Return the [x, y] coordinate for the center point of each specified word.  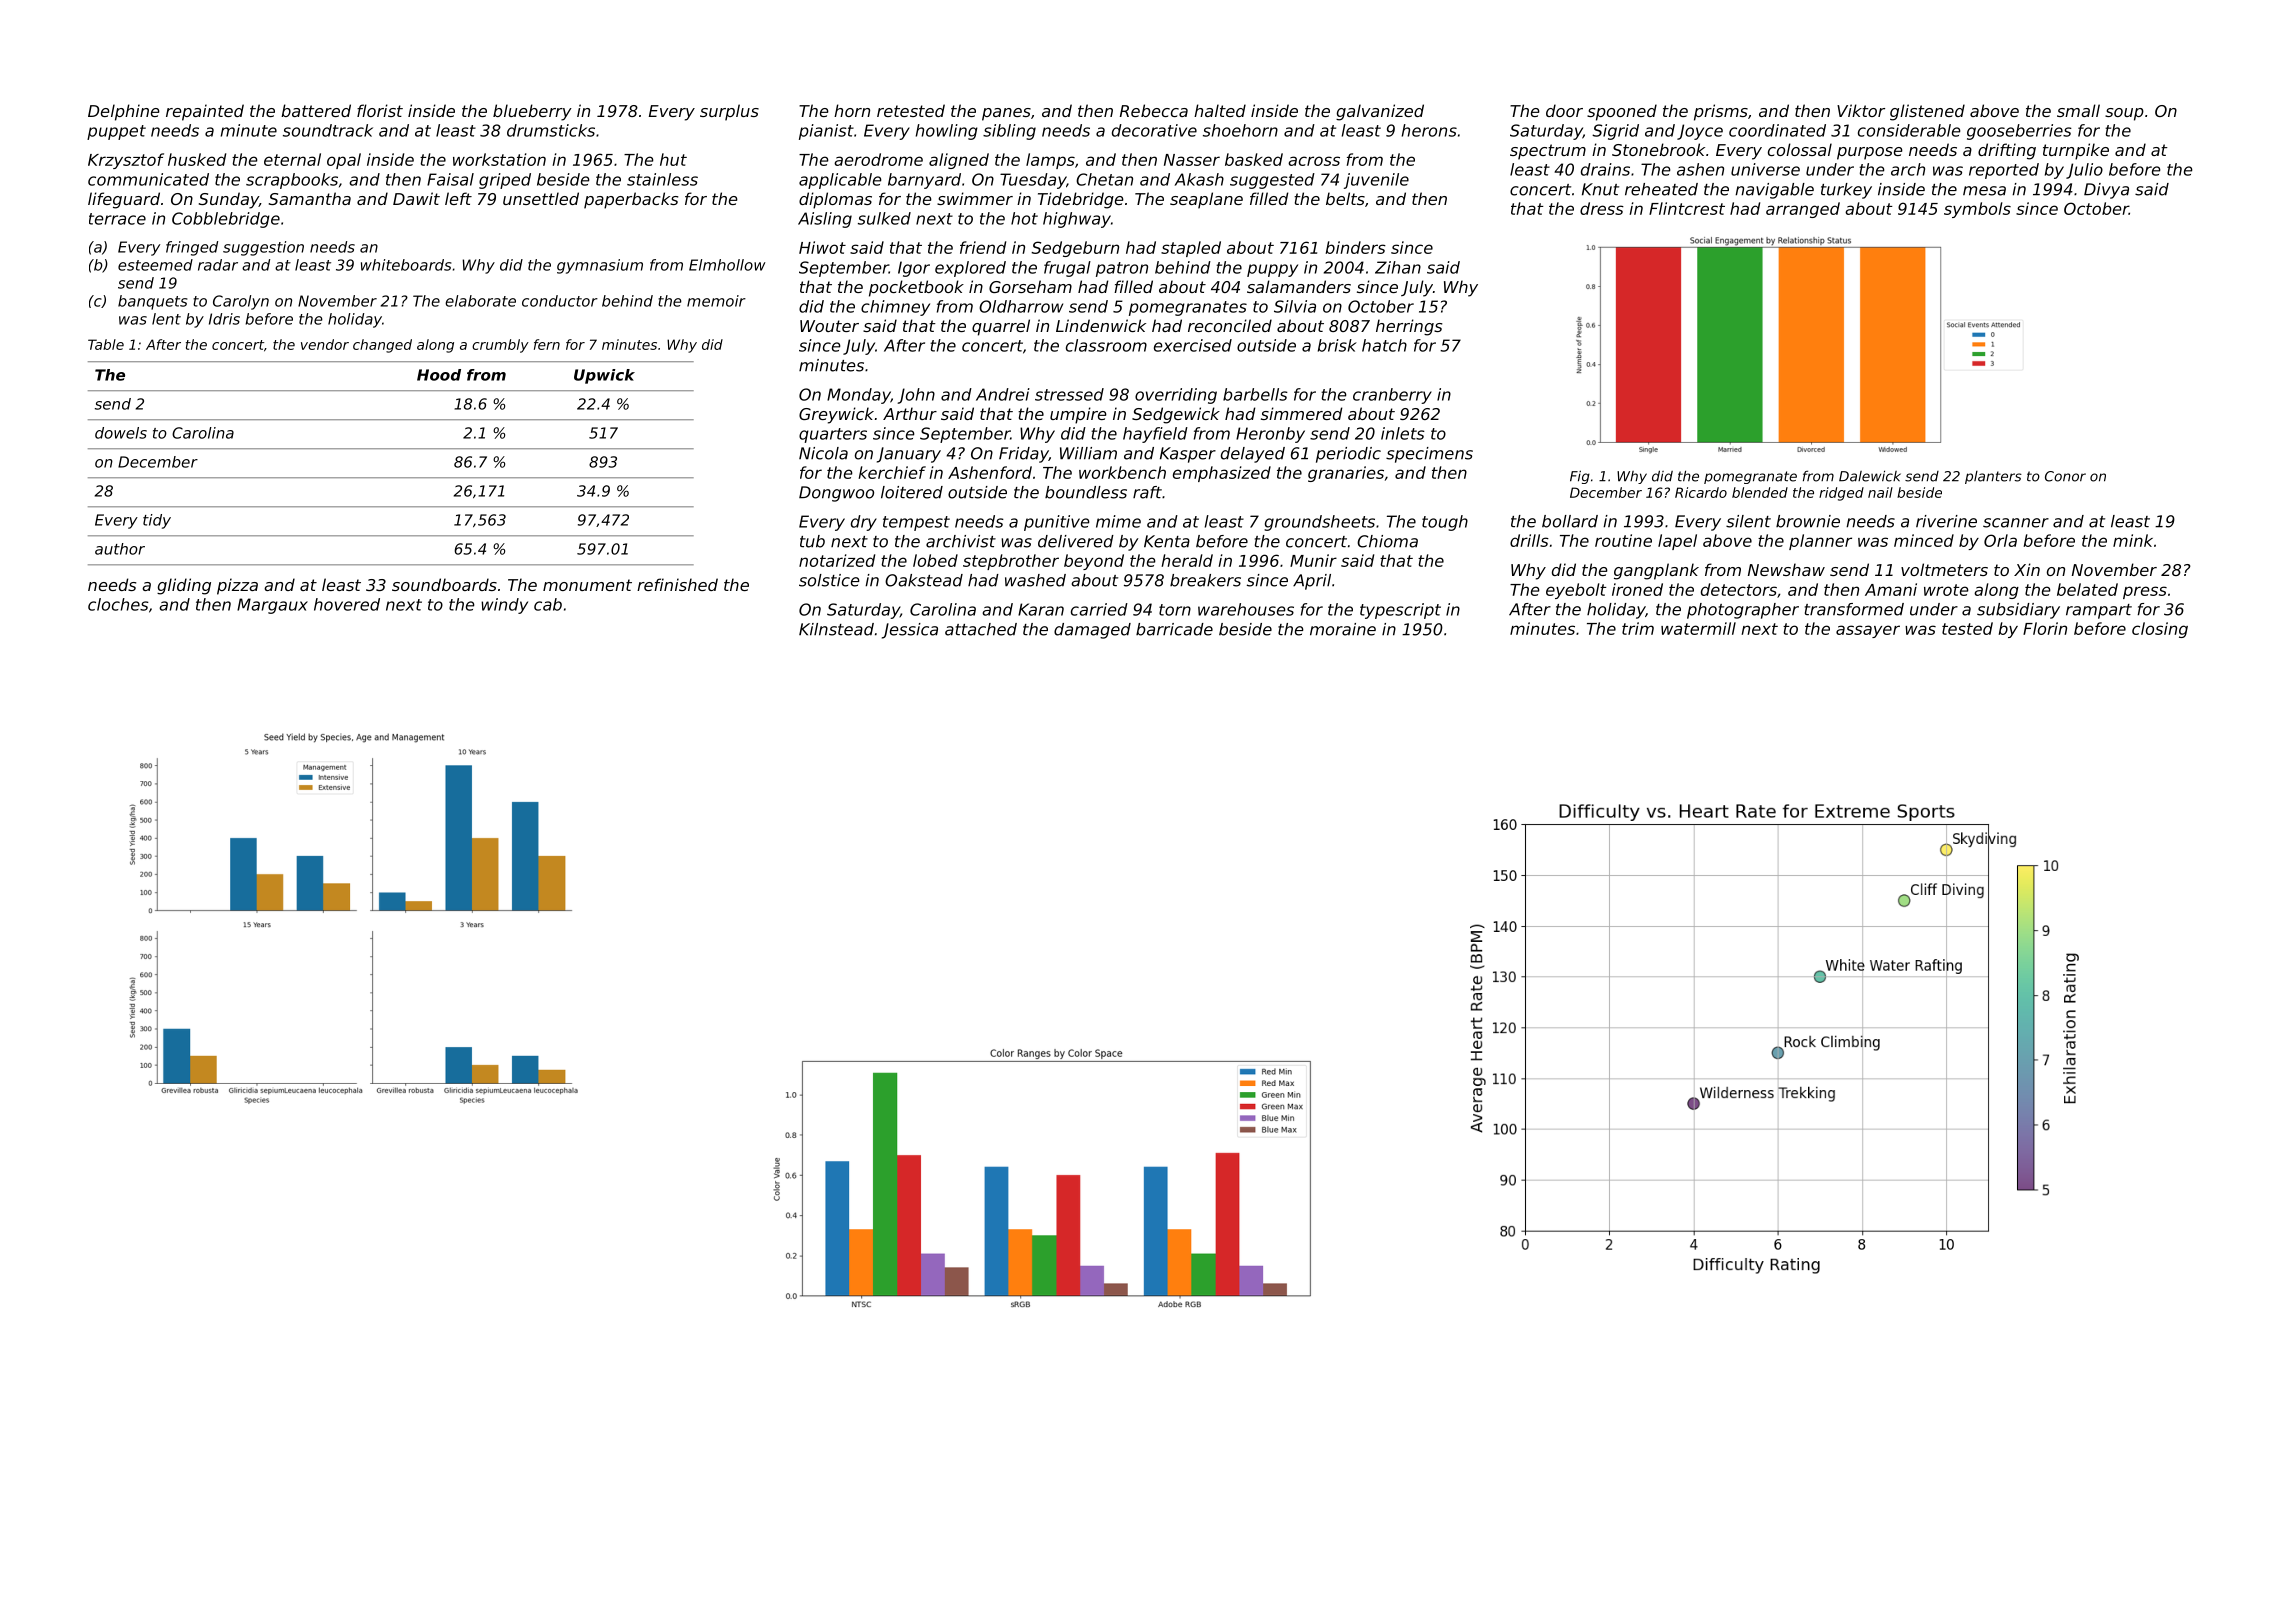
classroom [1106, 345]
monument [587, 585]
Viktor [1861, 110]
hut [673, 159]
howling [947, 132]
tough [1445, 523]
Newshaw [1786, 569]
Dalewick [1870, 476]
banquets [152, 302]
